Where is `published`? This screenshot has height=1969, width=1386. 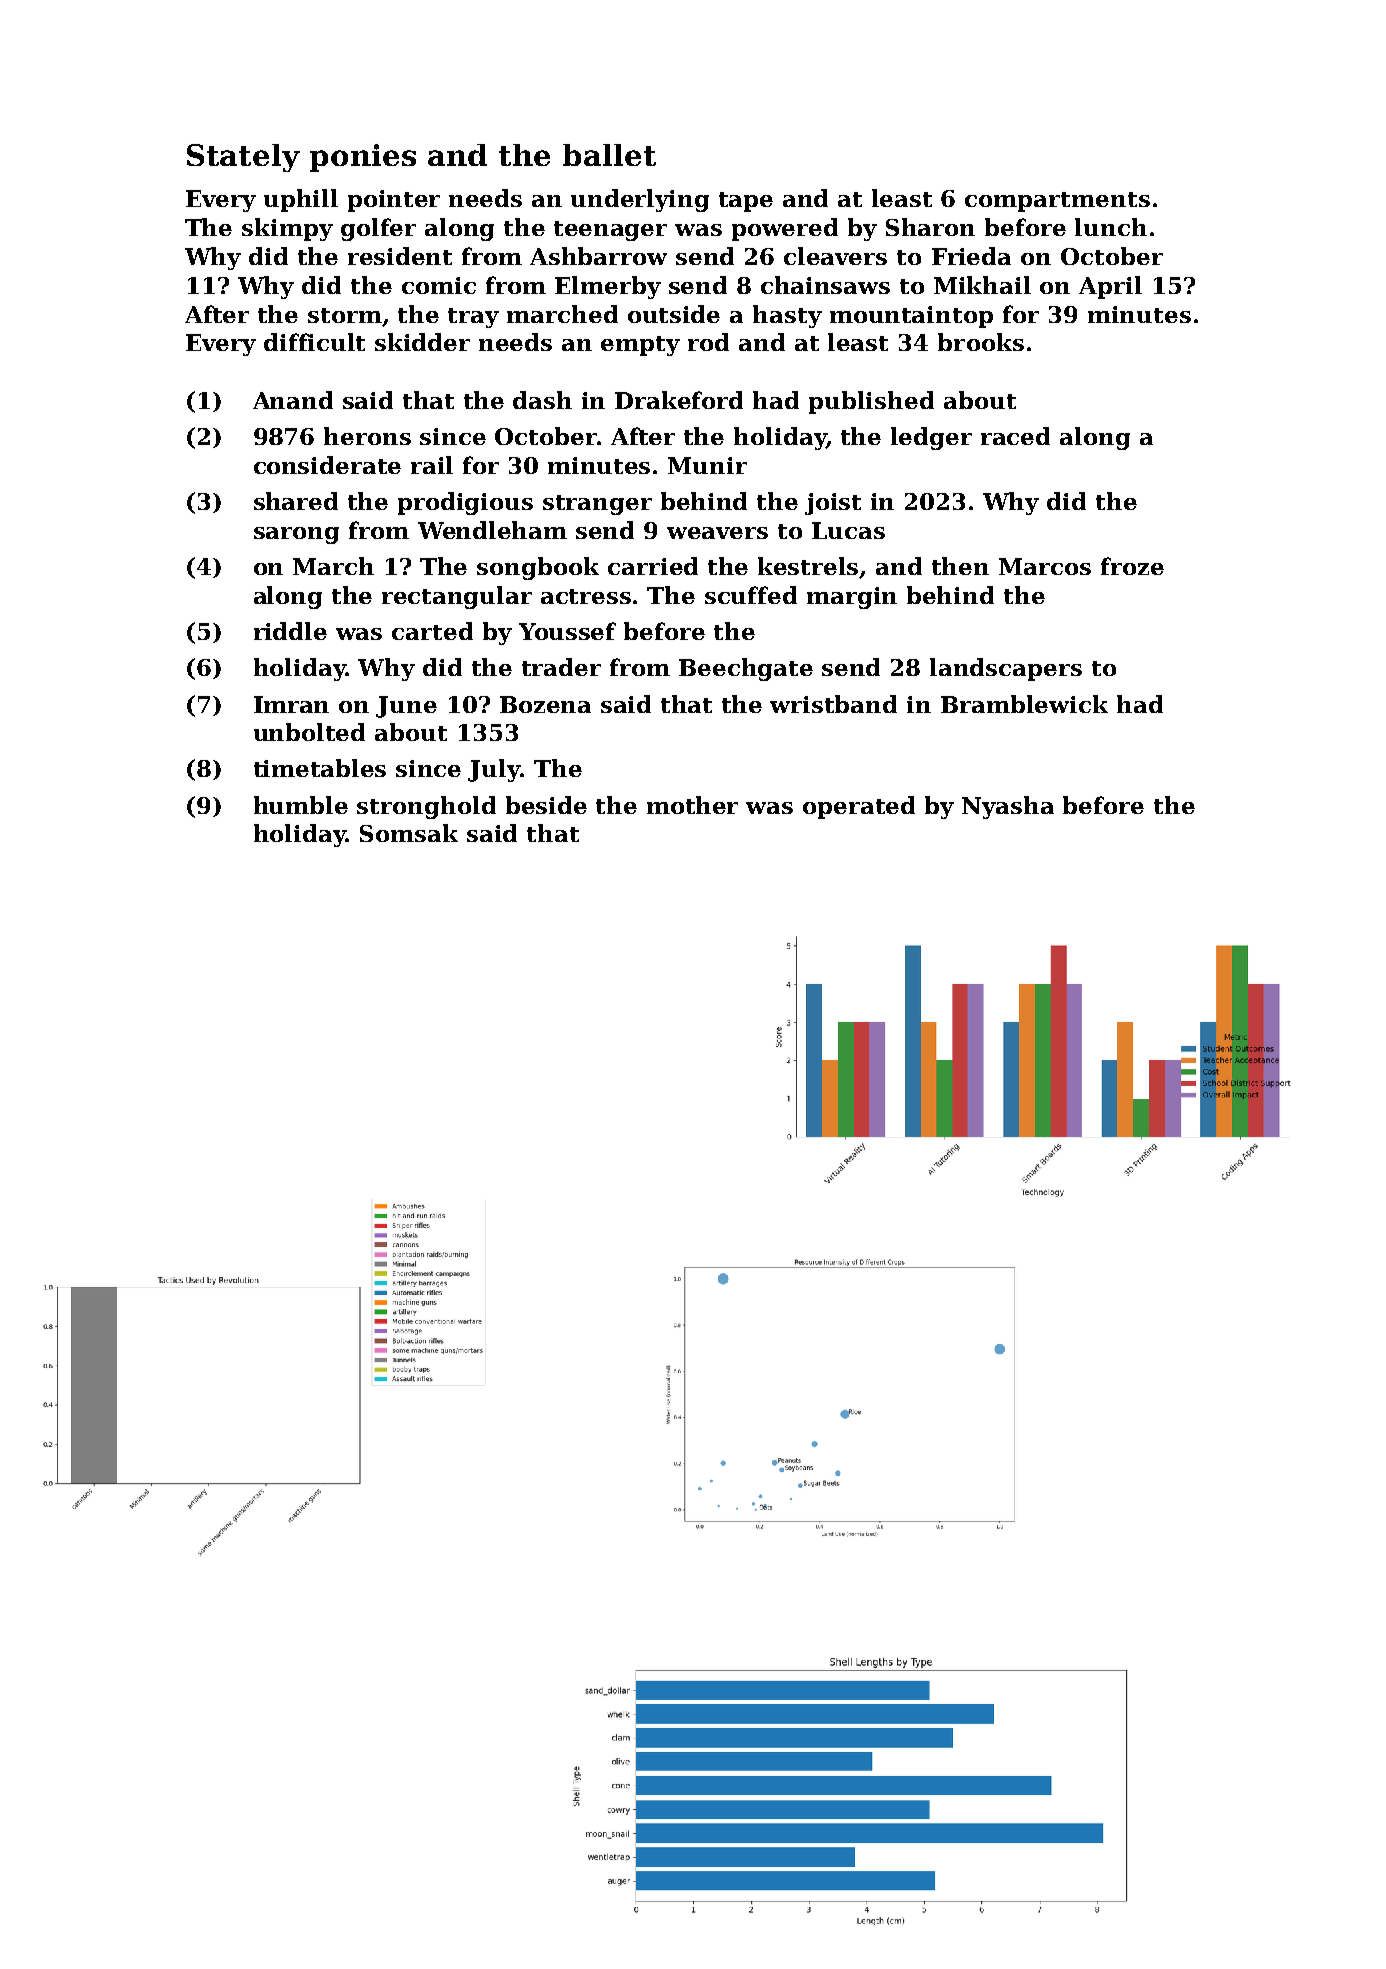
published is located at coordinates (871, 402).
